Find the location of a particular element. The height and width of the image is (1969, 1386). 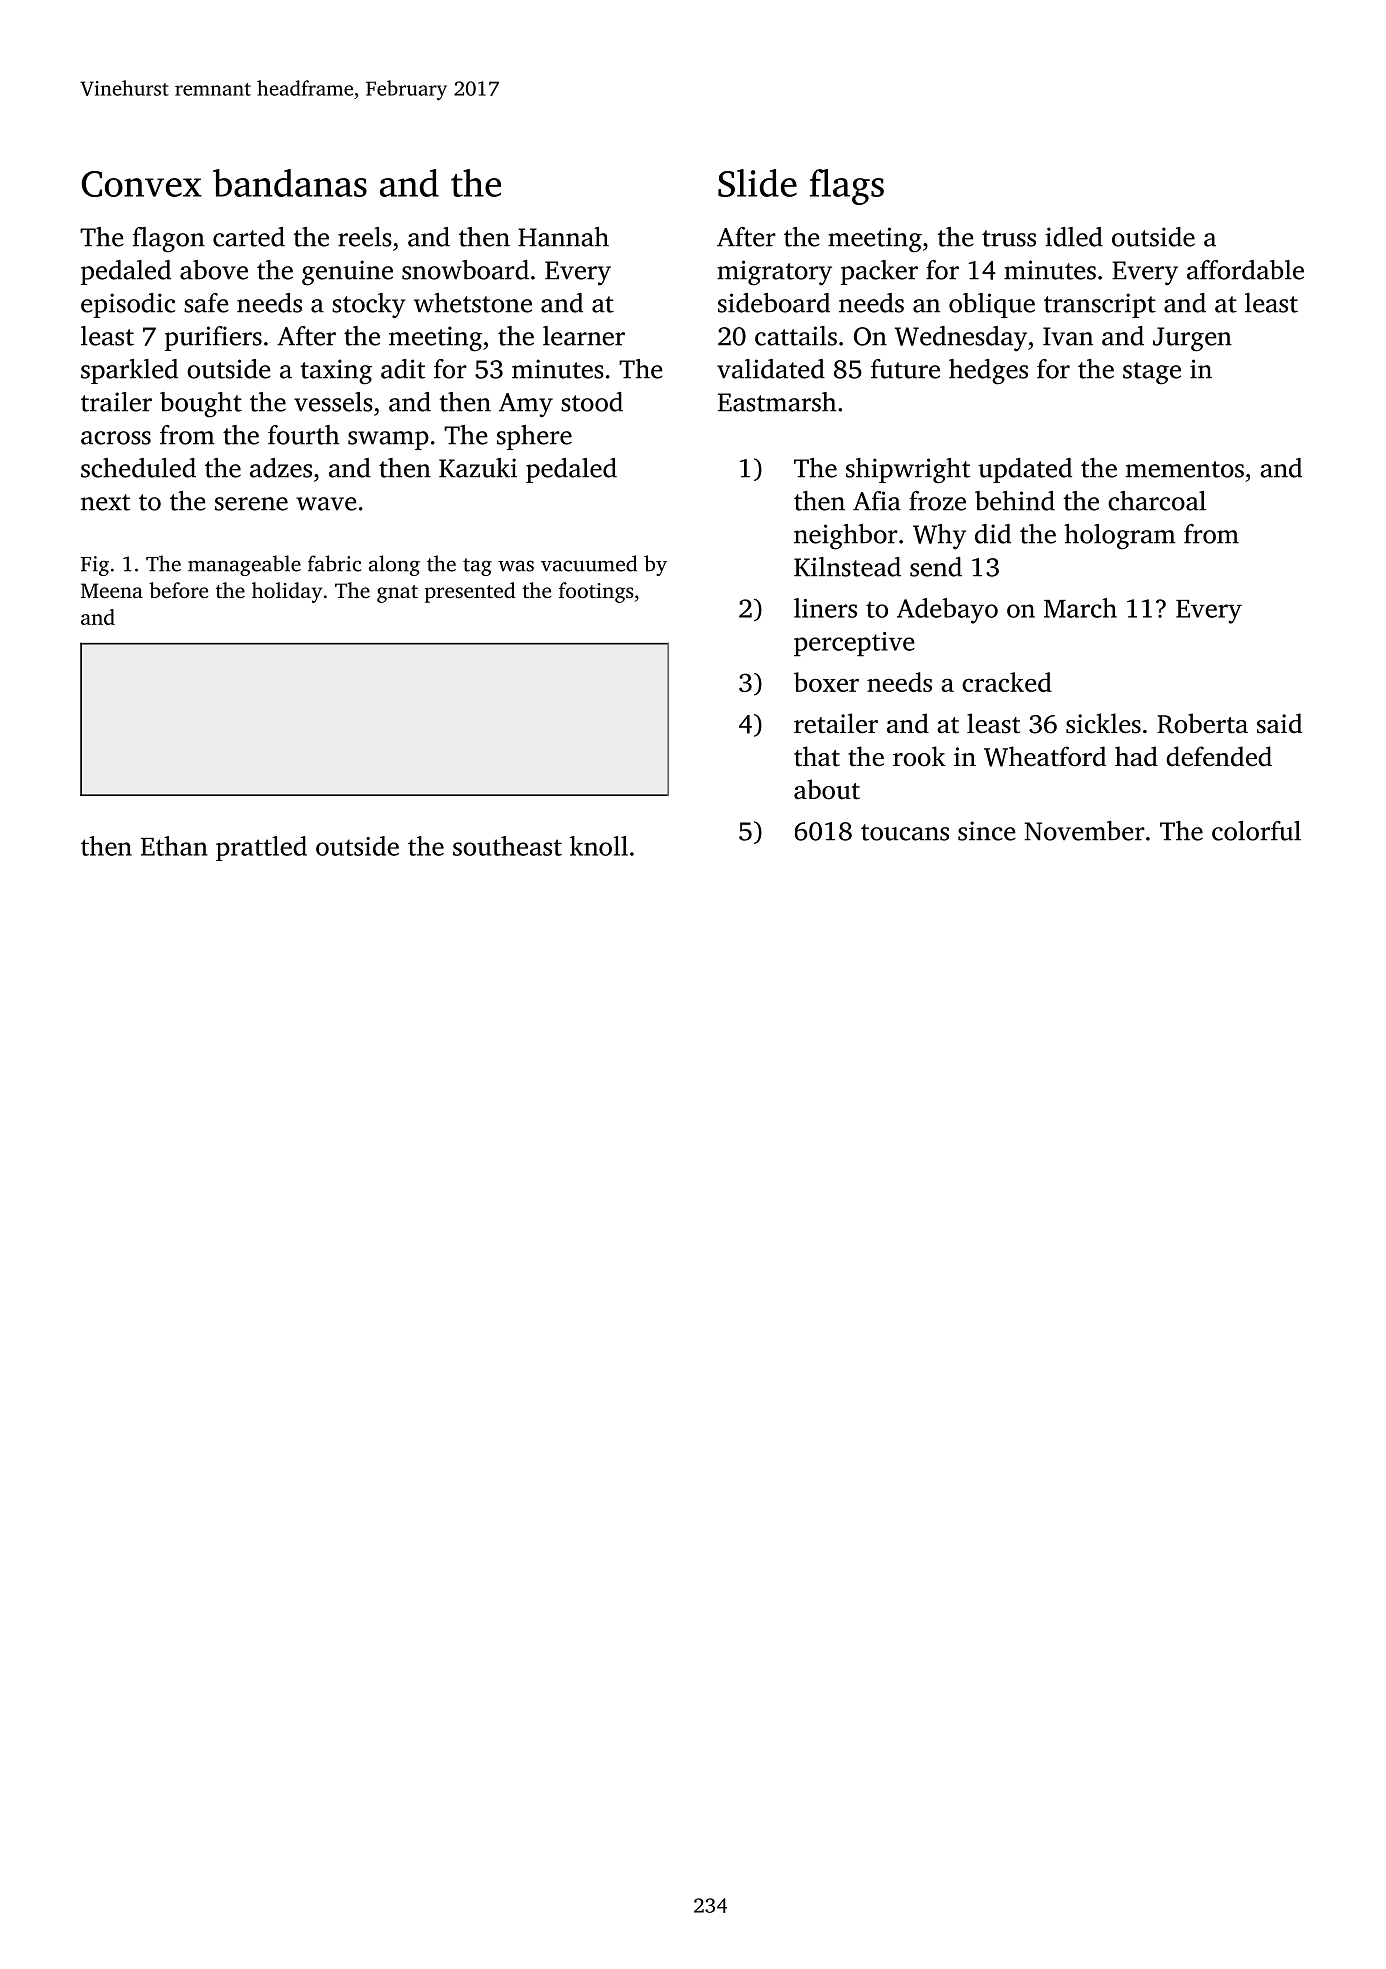

scheduled is located at coordinates (138, 468).
